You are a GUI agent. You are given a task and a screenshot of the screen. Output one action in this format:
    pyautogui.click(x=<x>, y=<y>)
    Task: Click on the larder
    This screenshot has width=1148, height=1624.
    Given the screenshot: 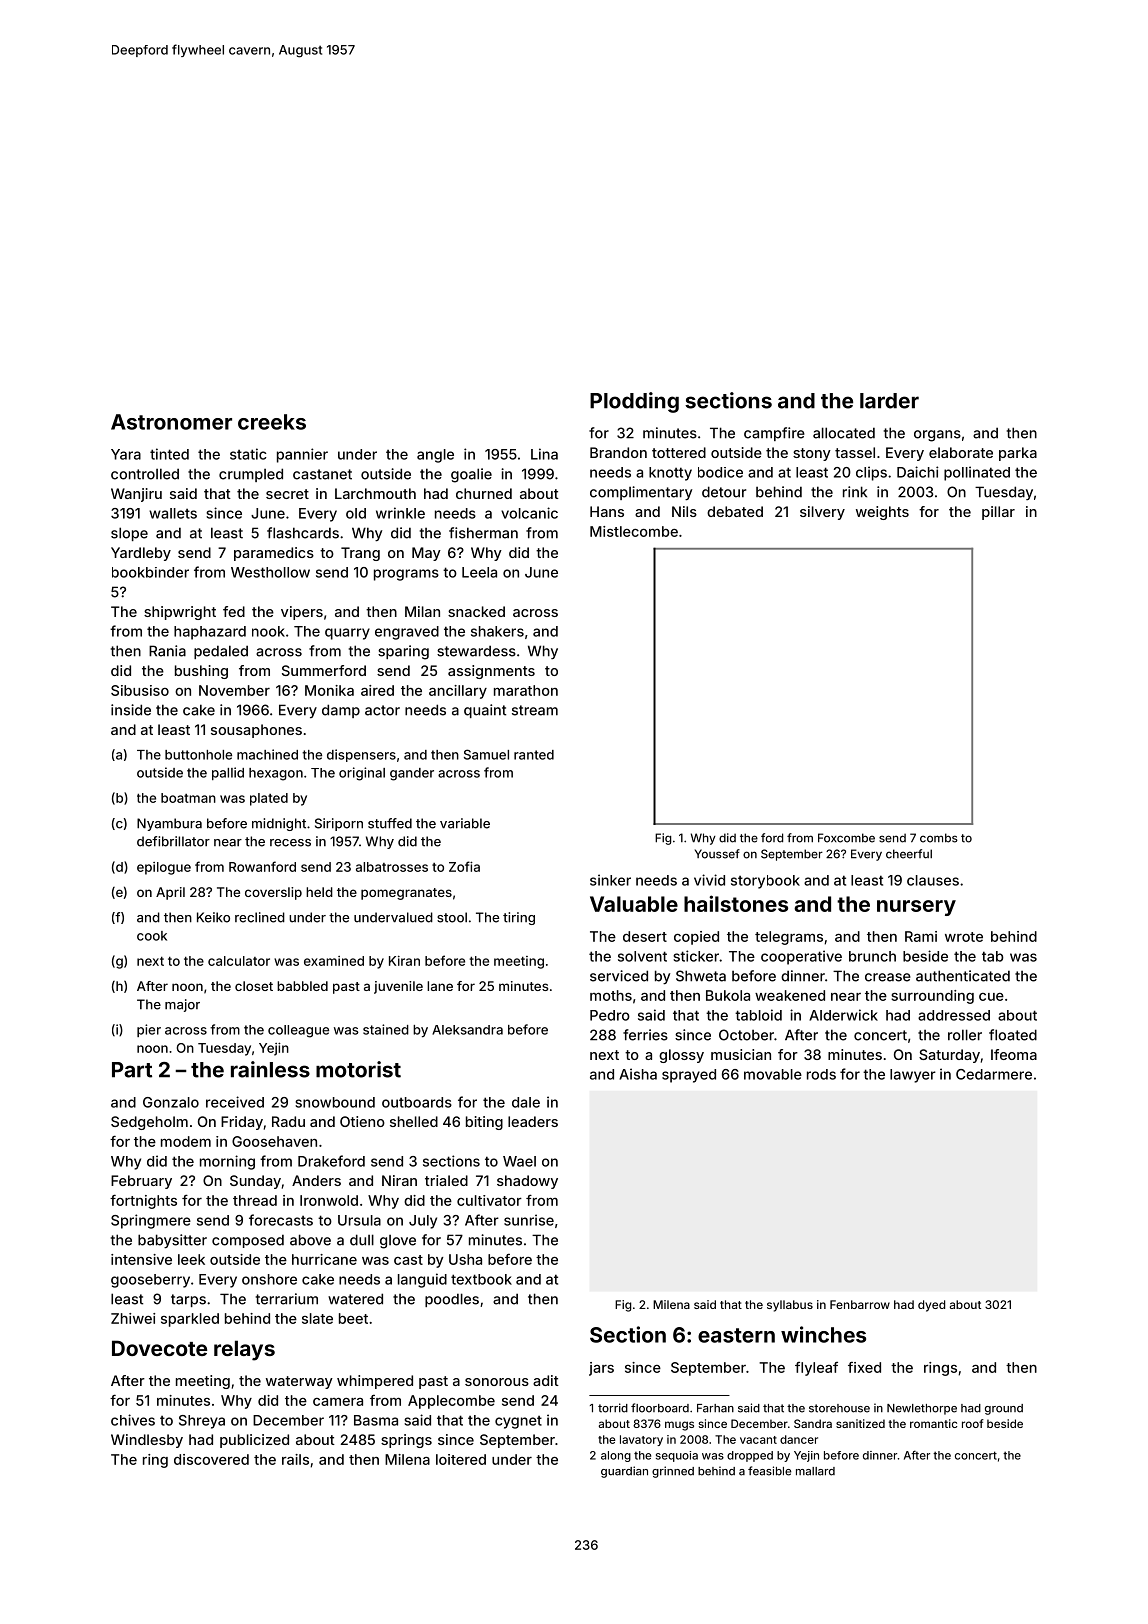 What is the action you would take?
    pyautogui.click(x=889, y=401)
